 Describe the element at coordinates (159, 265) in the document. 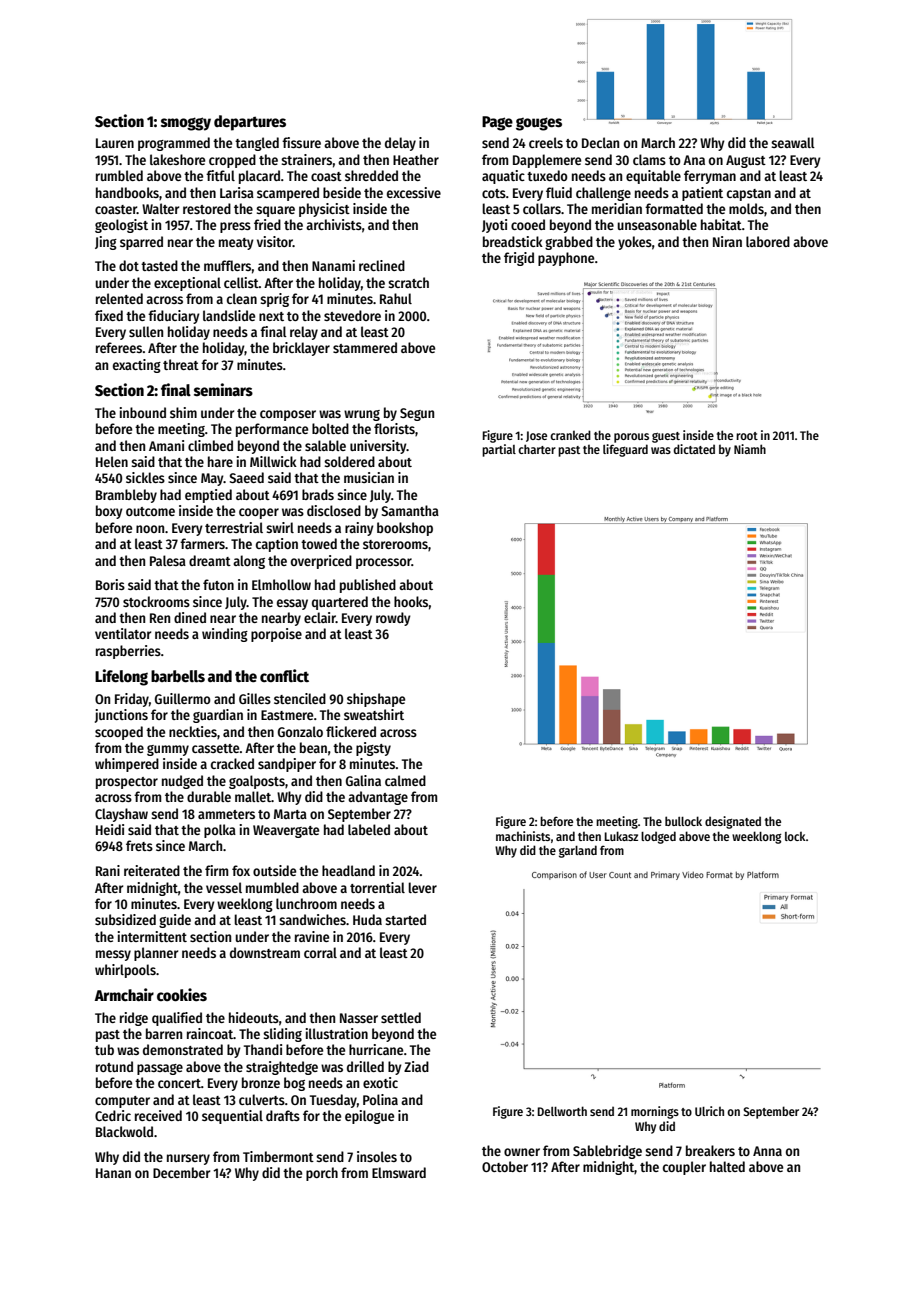

I see `tasted` at that location.
